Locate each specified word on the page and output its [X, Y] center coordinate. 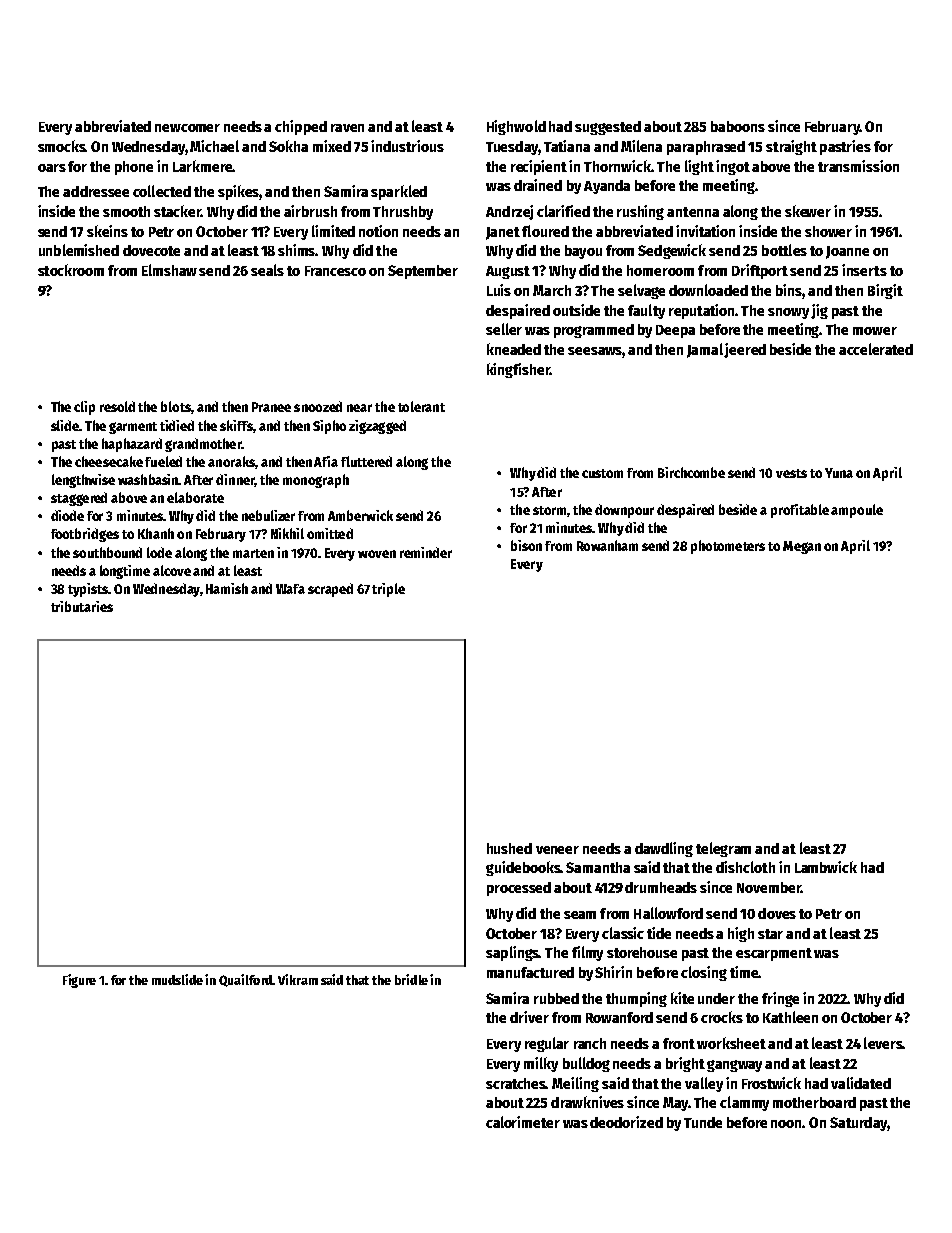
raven [347, 128]
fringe [780, 999]
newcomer [187, 128]
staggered [79, 499]
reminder [426, 552]
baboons [738, 126]
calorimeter [523, 1122]
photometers [728, 547]
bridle [411, 979]
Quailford [246, 980]
